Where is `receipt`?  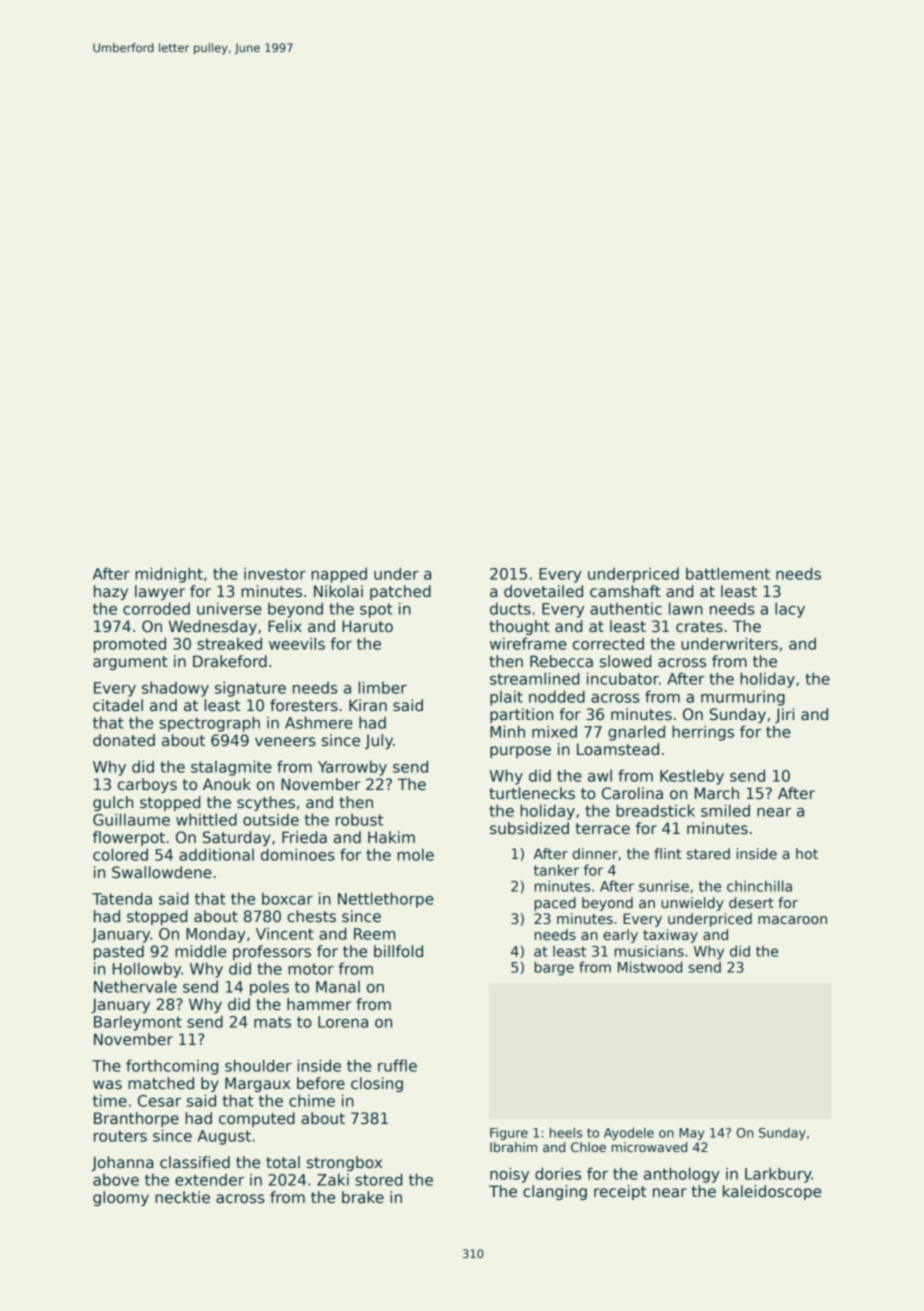 receipt is located at coordinates (620, 1192).
